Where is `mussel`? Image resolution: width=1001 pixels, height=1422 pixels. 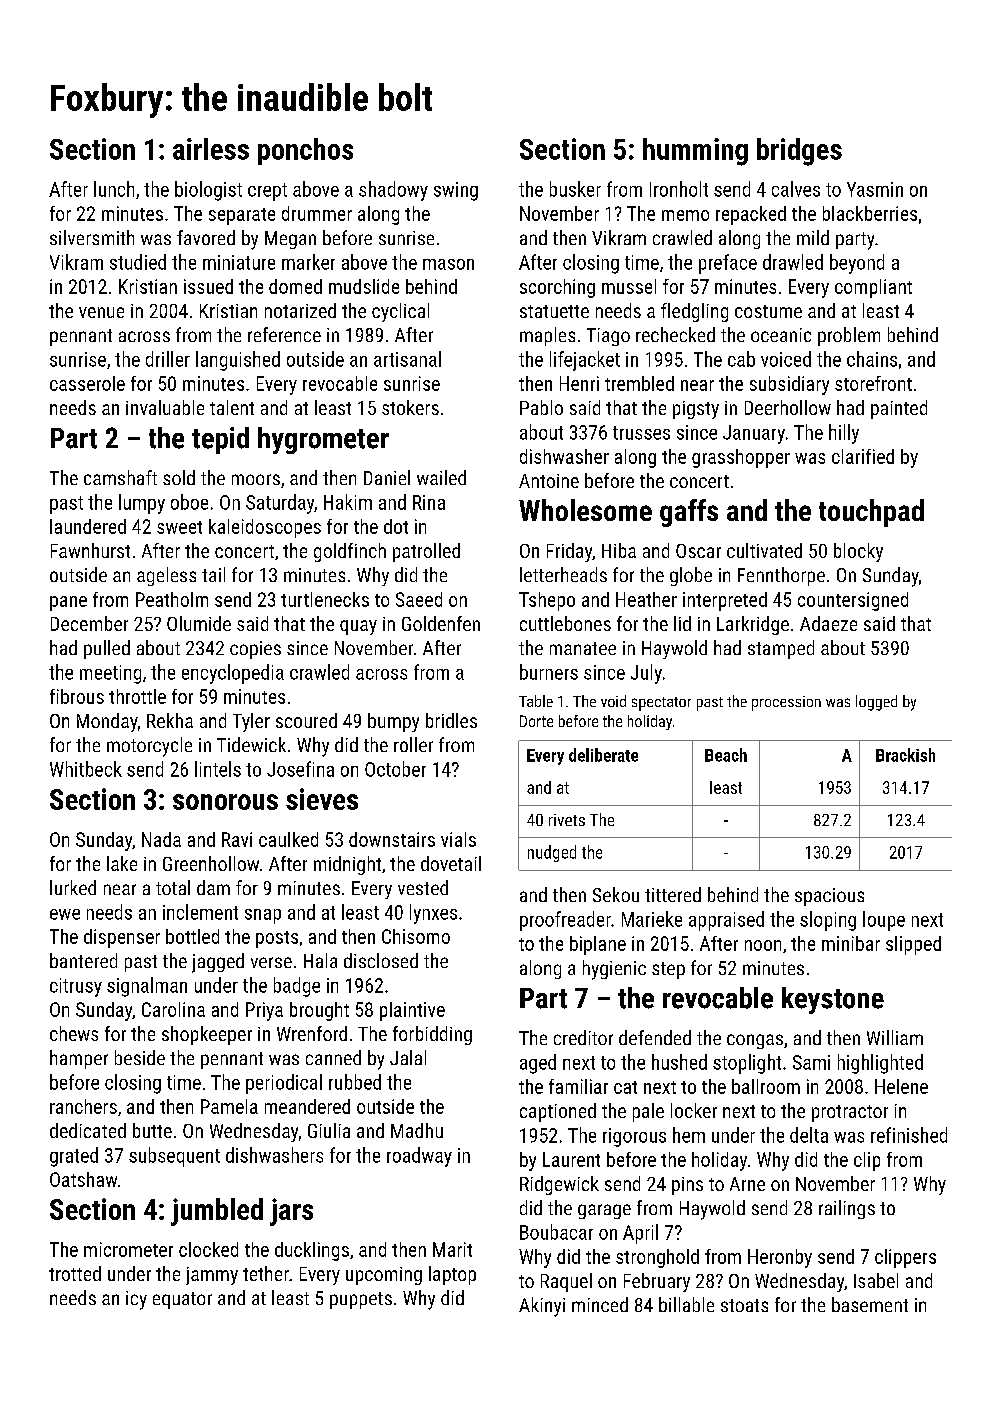
mussel is located at coordinates (629, 286).
